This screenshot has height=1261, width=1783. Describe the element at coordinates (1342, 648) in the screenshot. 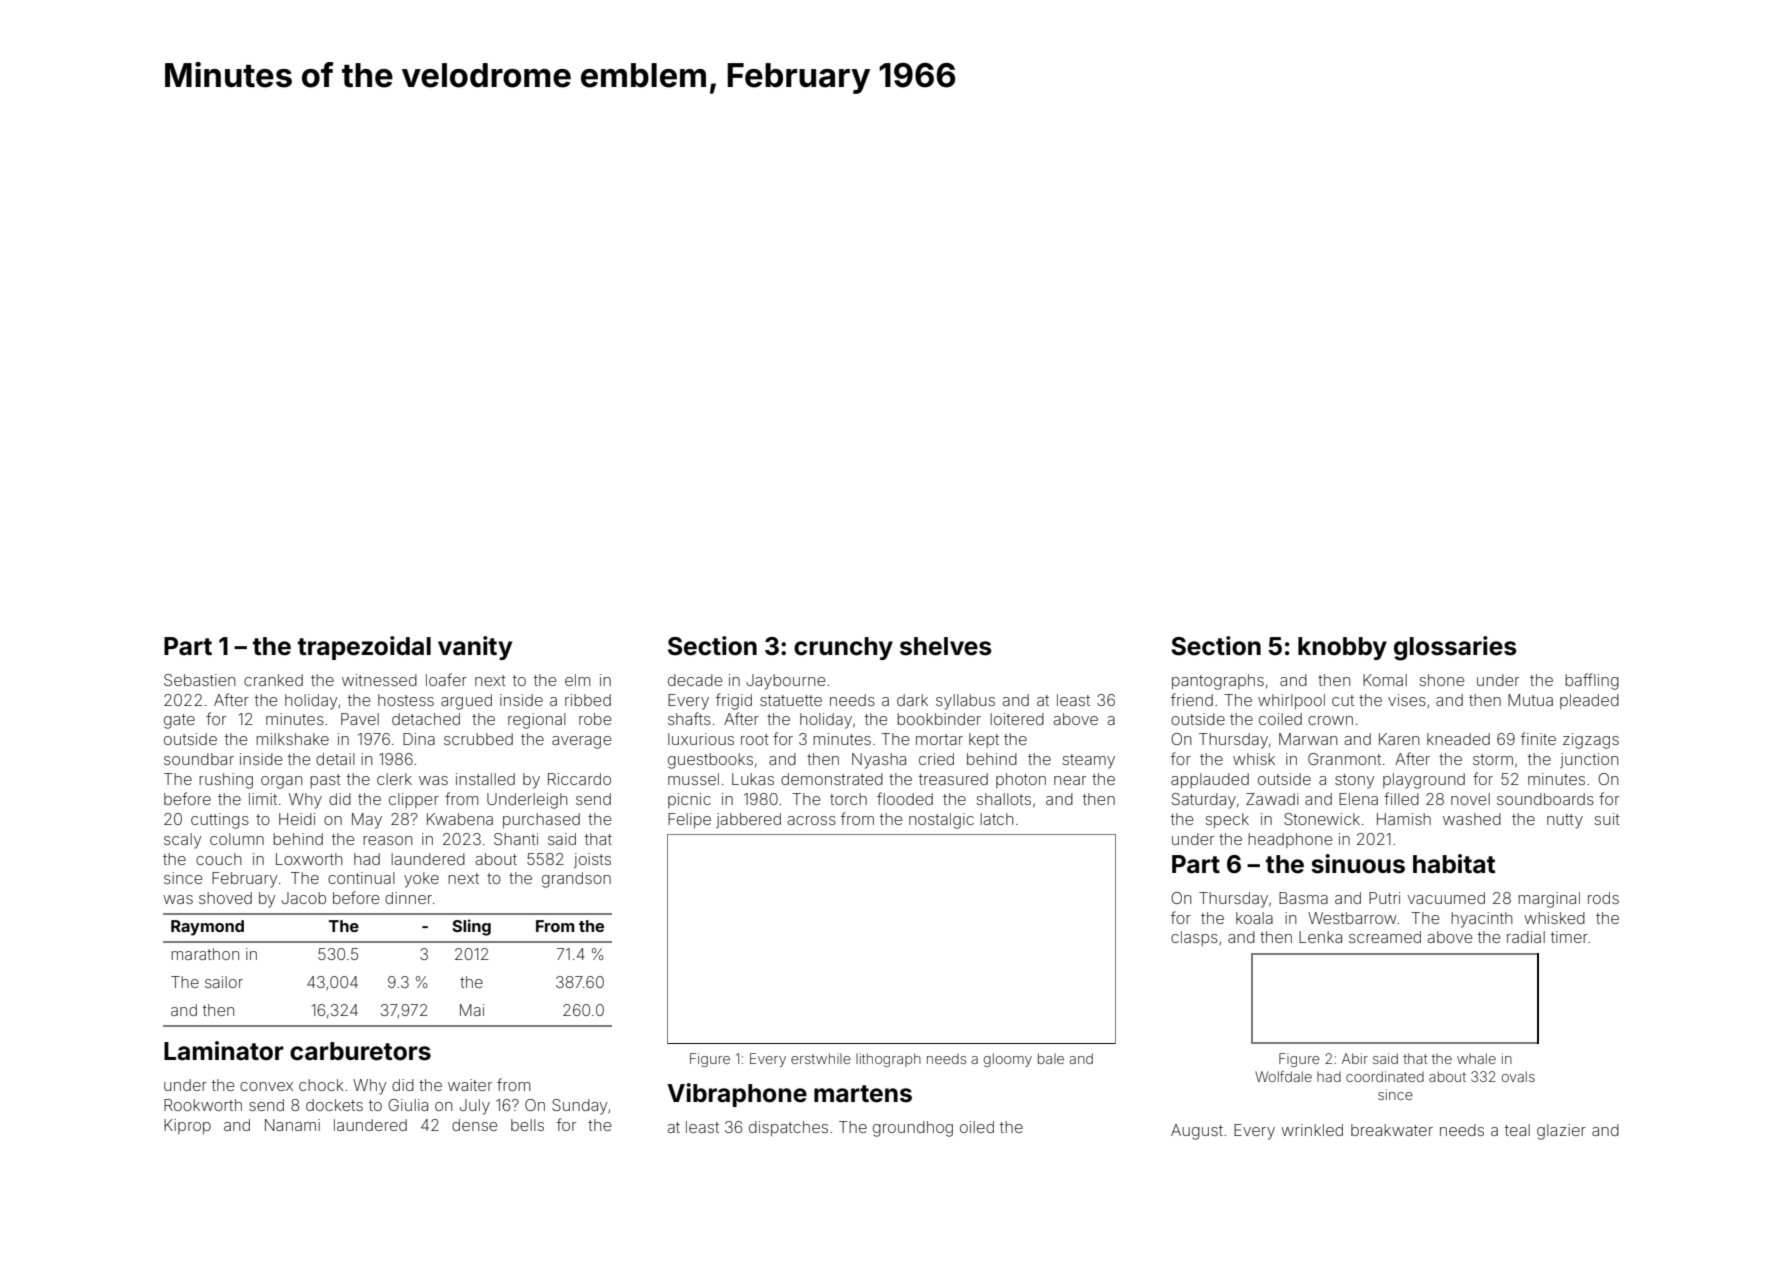

I see `knobby` at that location.
